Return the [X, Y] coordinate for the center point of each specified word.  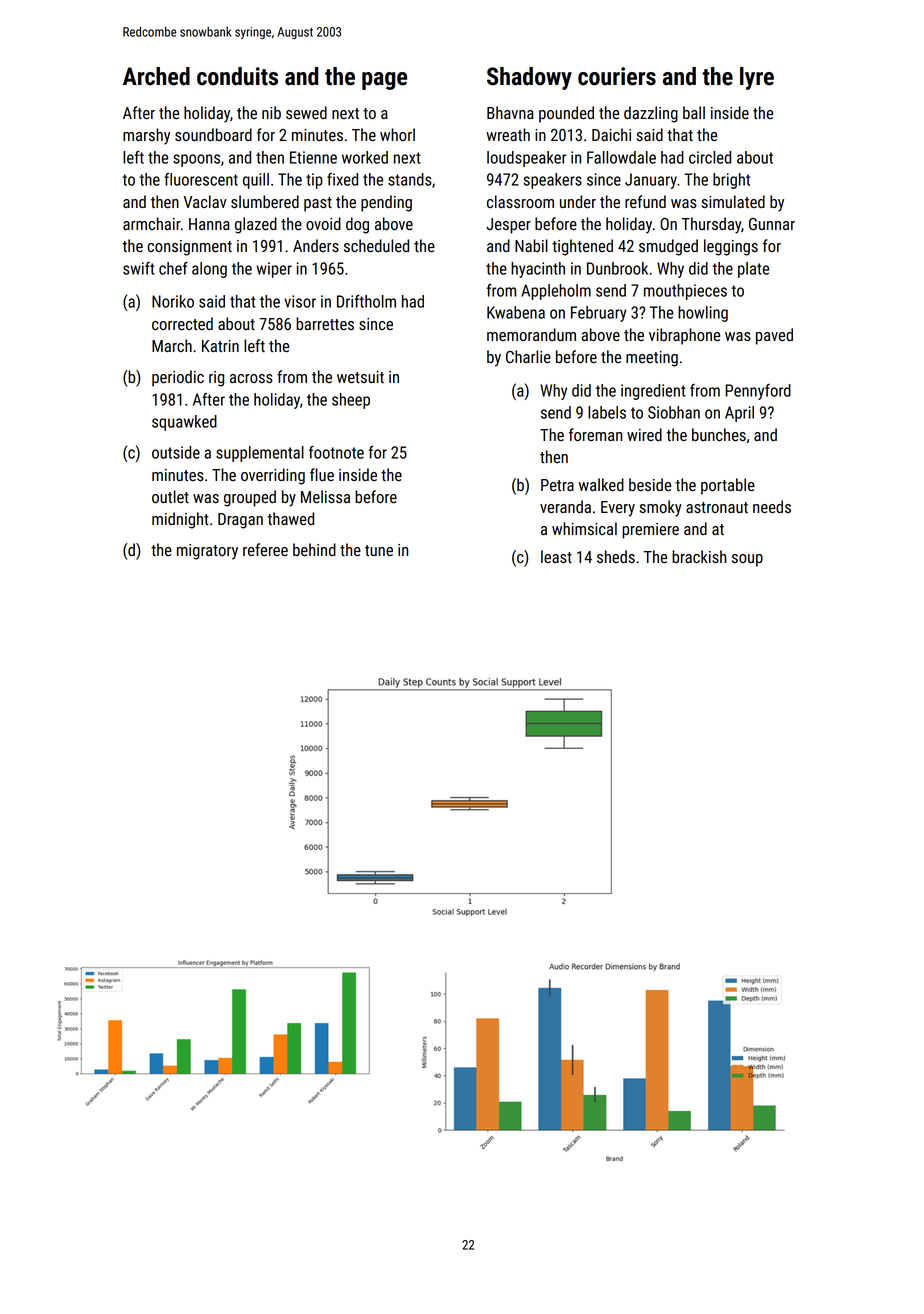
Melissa [325, 497]
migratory [207, 552]
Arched [156, 76]
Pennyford [758, 392]
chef [173, 268]
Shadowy [529, 78]
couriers [617, 76]
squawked [184, 423]
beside [650, 484]
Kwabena [516, 312]
